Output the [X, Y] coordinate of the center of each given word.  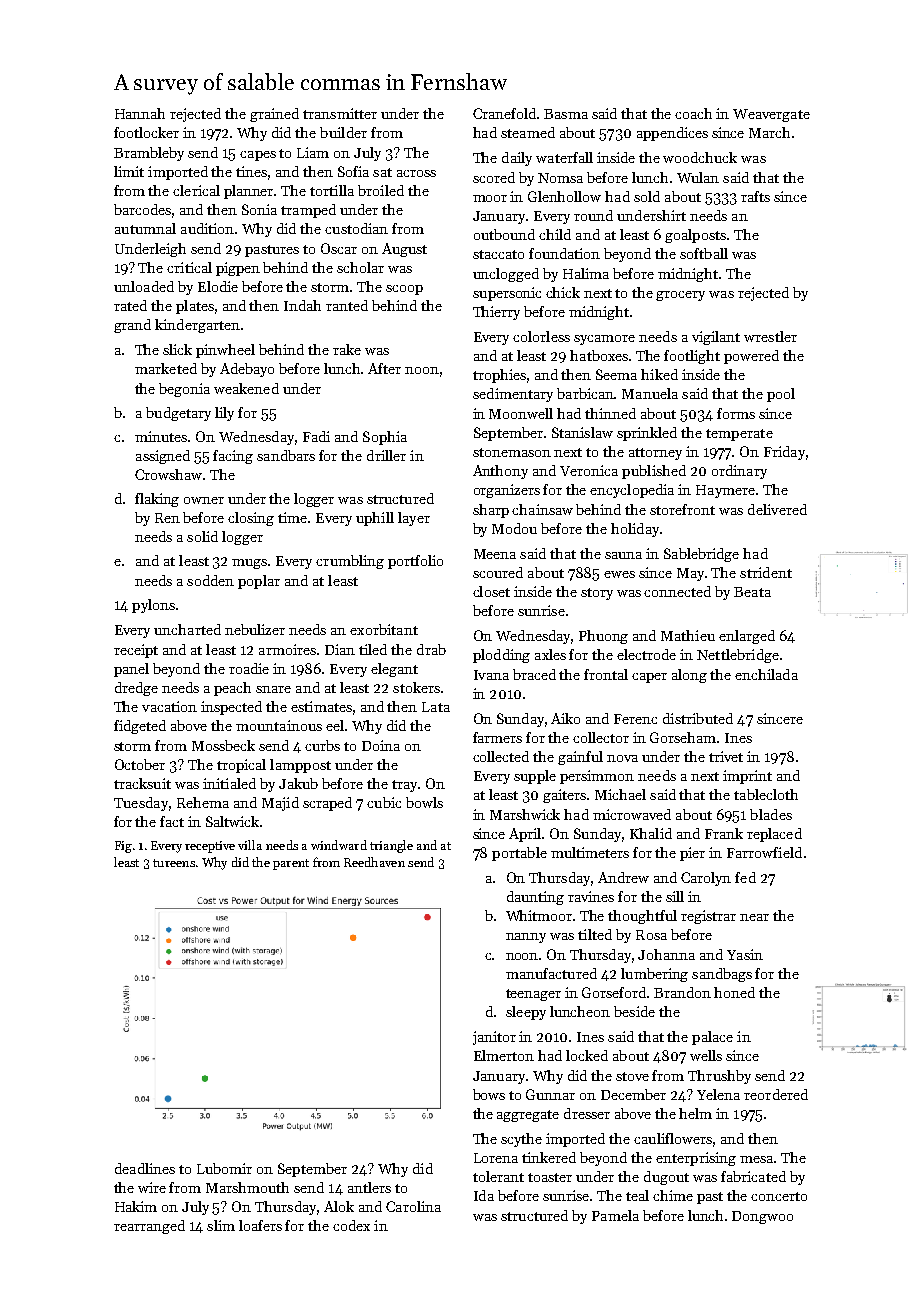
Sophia [385, 438]
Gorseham [683, 737]
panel [131, 670]
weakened [246, 388]
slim [221, 1225]
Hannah [140, 113]
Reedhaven [374, 862]
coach [693, 113]
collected [501, 756]
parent [291, 864]
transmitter [340, 113]
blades [771, 814]
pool [781, 395]
